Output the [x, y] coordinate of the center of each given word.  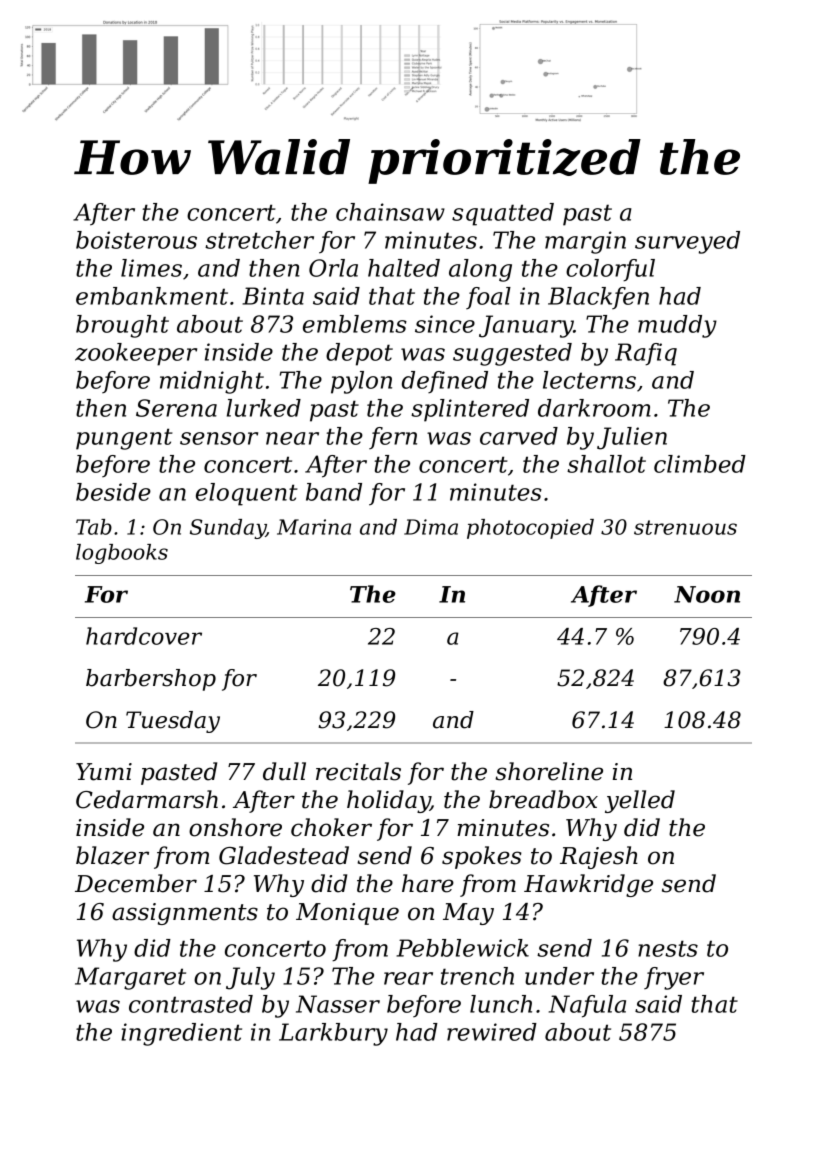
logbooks [122, 554]
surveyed [687, 242]
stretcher [259, 240]
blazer [112, 855]
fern [393, 438]
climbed [700, 464]
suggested [512, 354]
